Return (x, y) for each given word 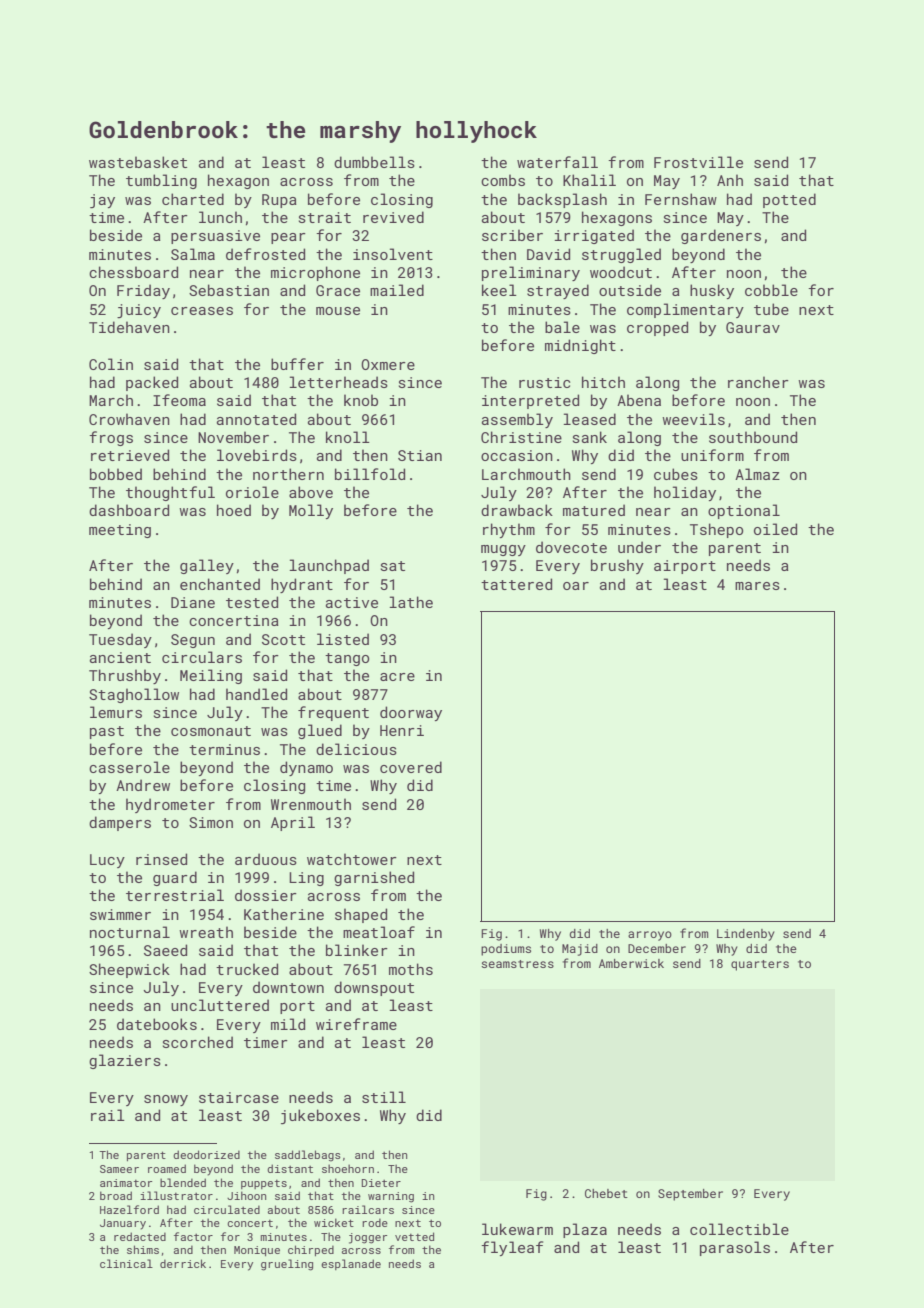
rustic (544, 382)
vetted (414, 1236)
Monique (257, 1251)
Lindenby (746, 935)
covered (411, 767)
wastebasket (138, 162)
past (107, 732)
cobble (771, 290)
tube (771, 309)
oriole (252, 492)
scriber (512, 235)
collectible (739, 1229)
